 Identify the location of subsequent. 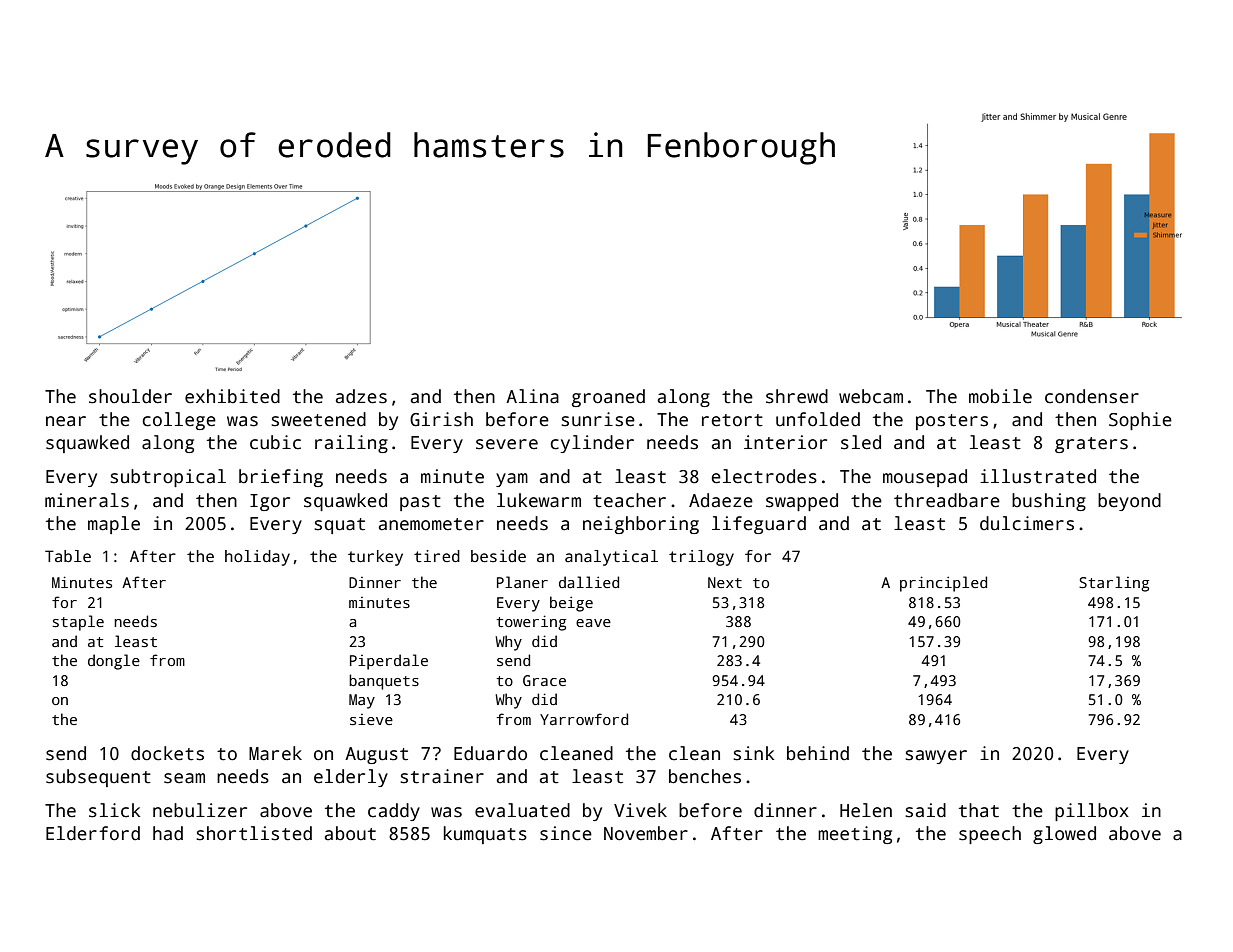
(98, 778).
